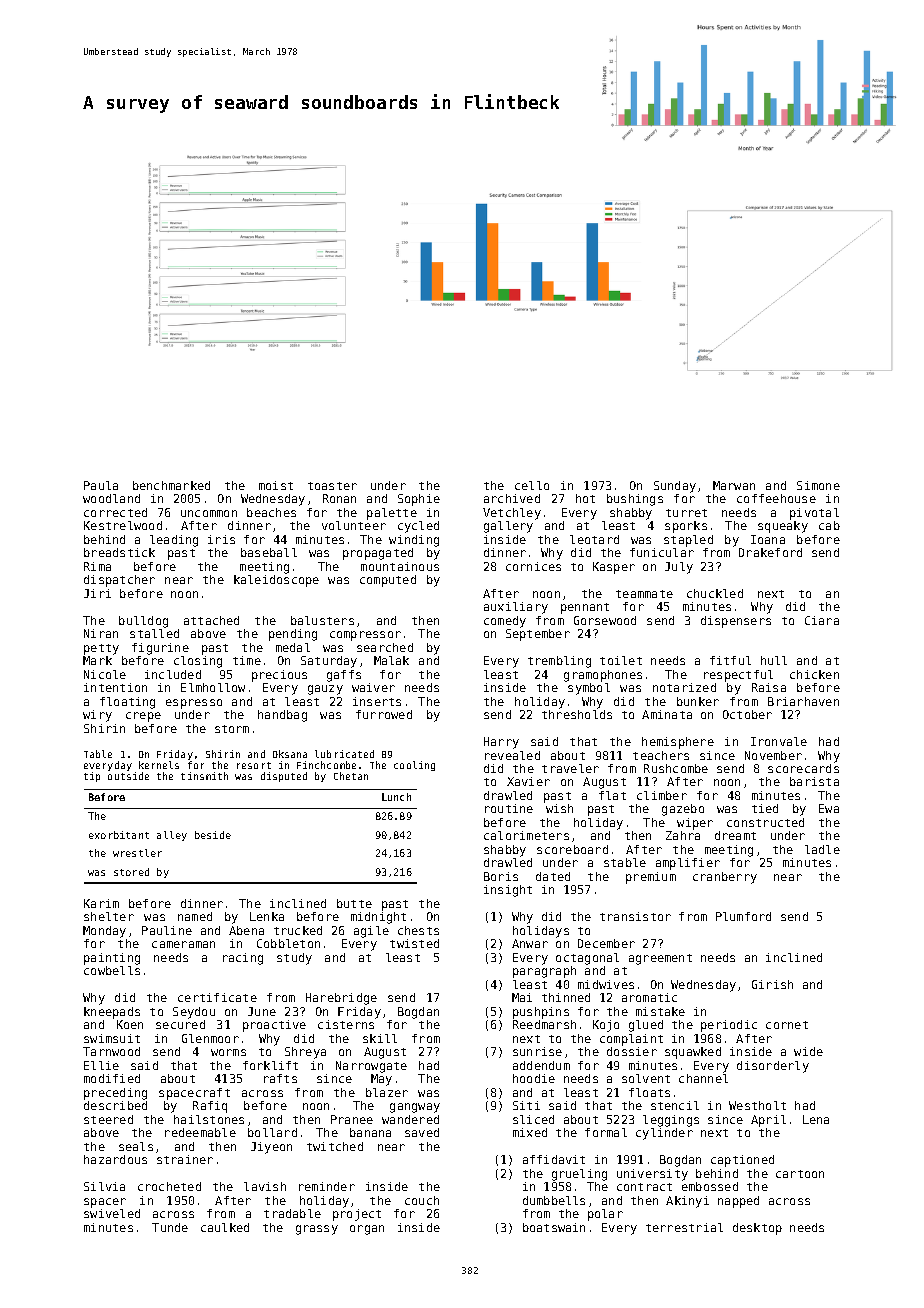  Describe the element at coordinates (108, 1119) in the screenshot. I see `steered` at that location.
